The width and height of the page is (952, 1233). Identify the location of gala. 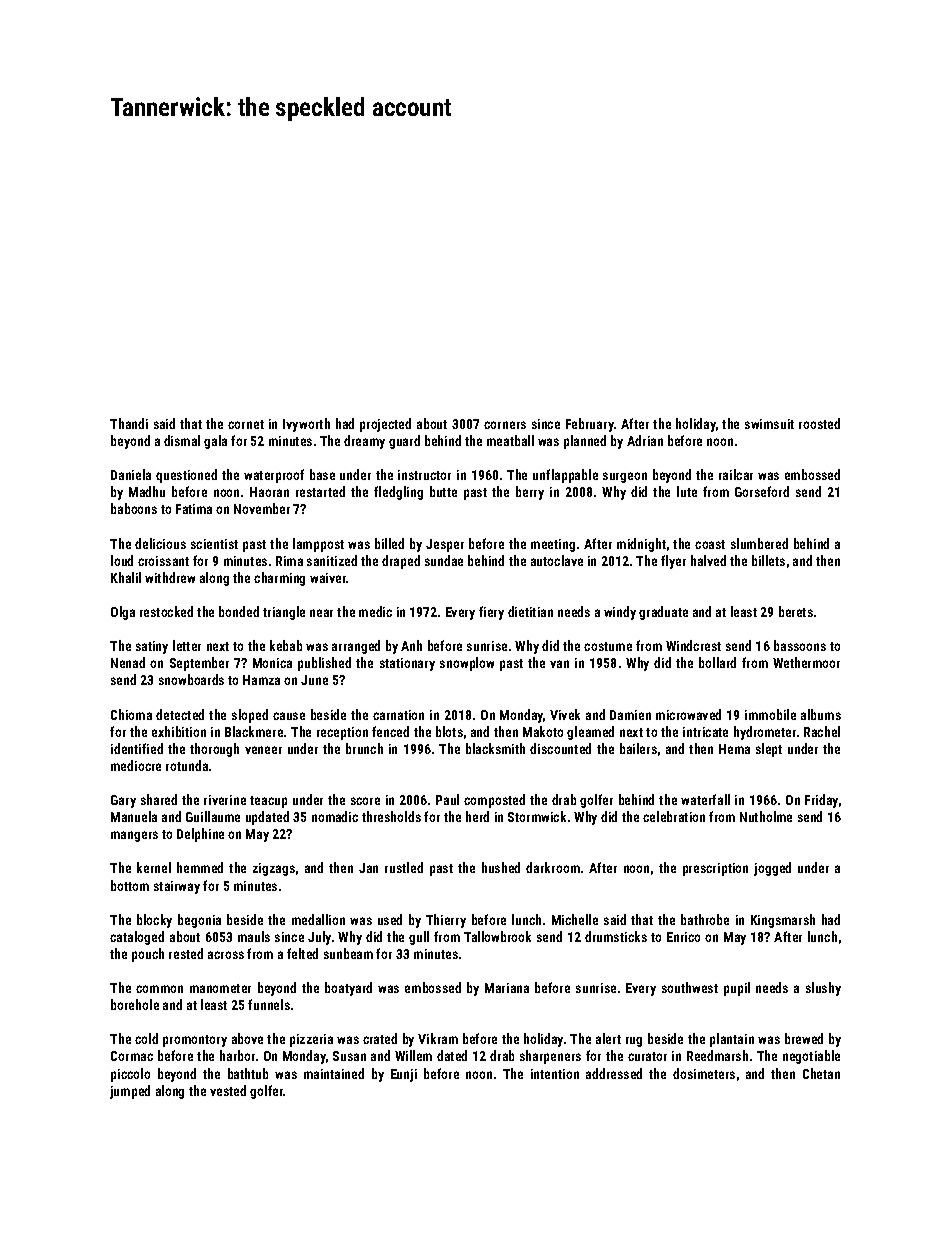
(215, 442).
